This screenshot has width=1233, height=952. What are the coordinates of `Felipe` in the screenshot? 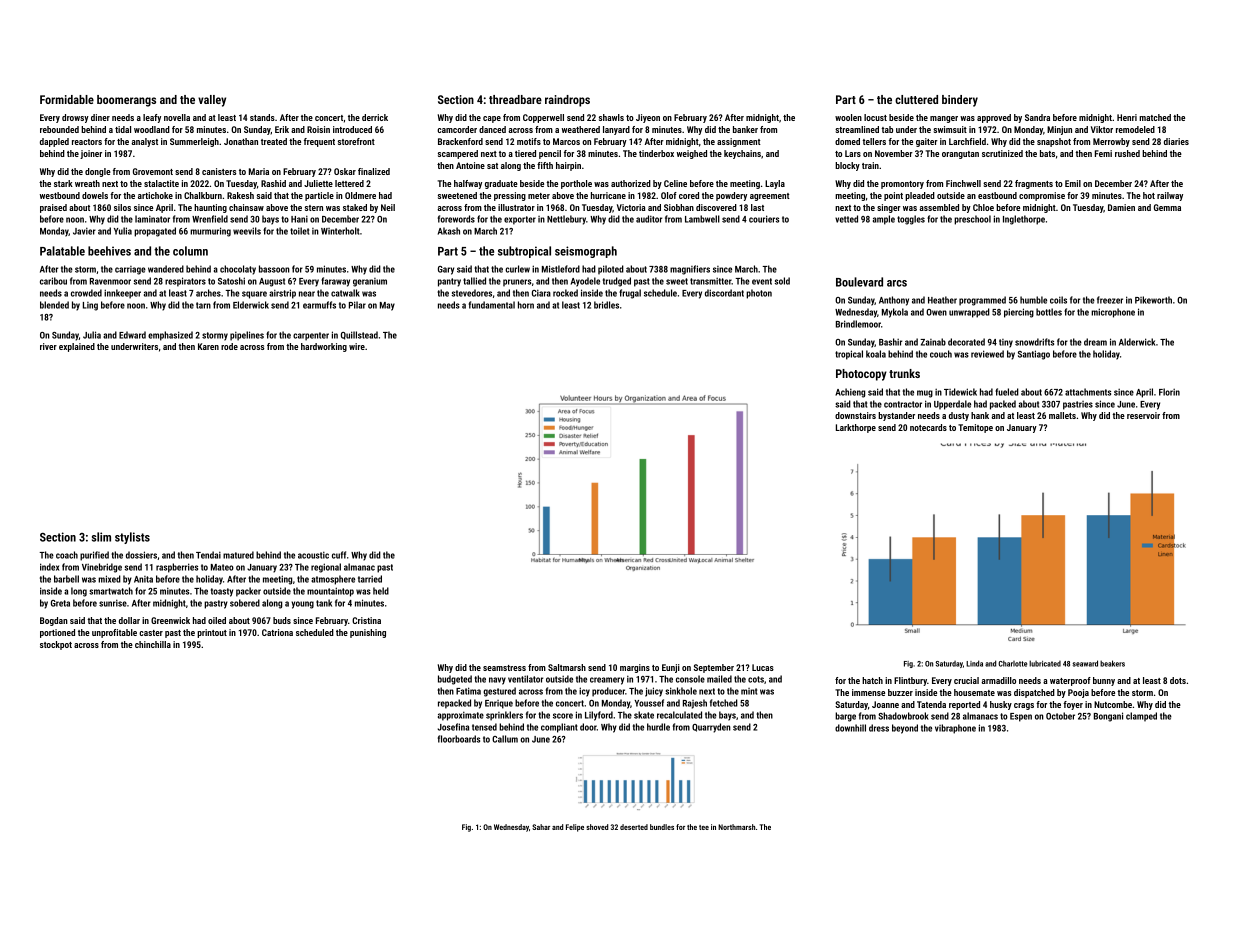 It's located at (575, 828).
